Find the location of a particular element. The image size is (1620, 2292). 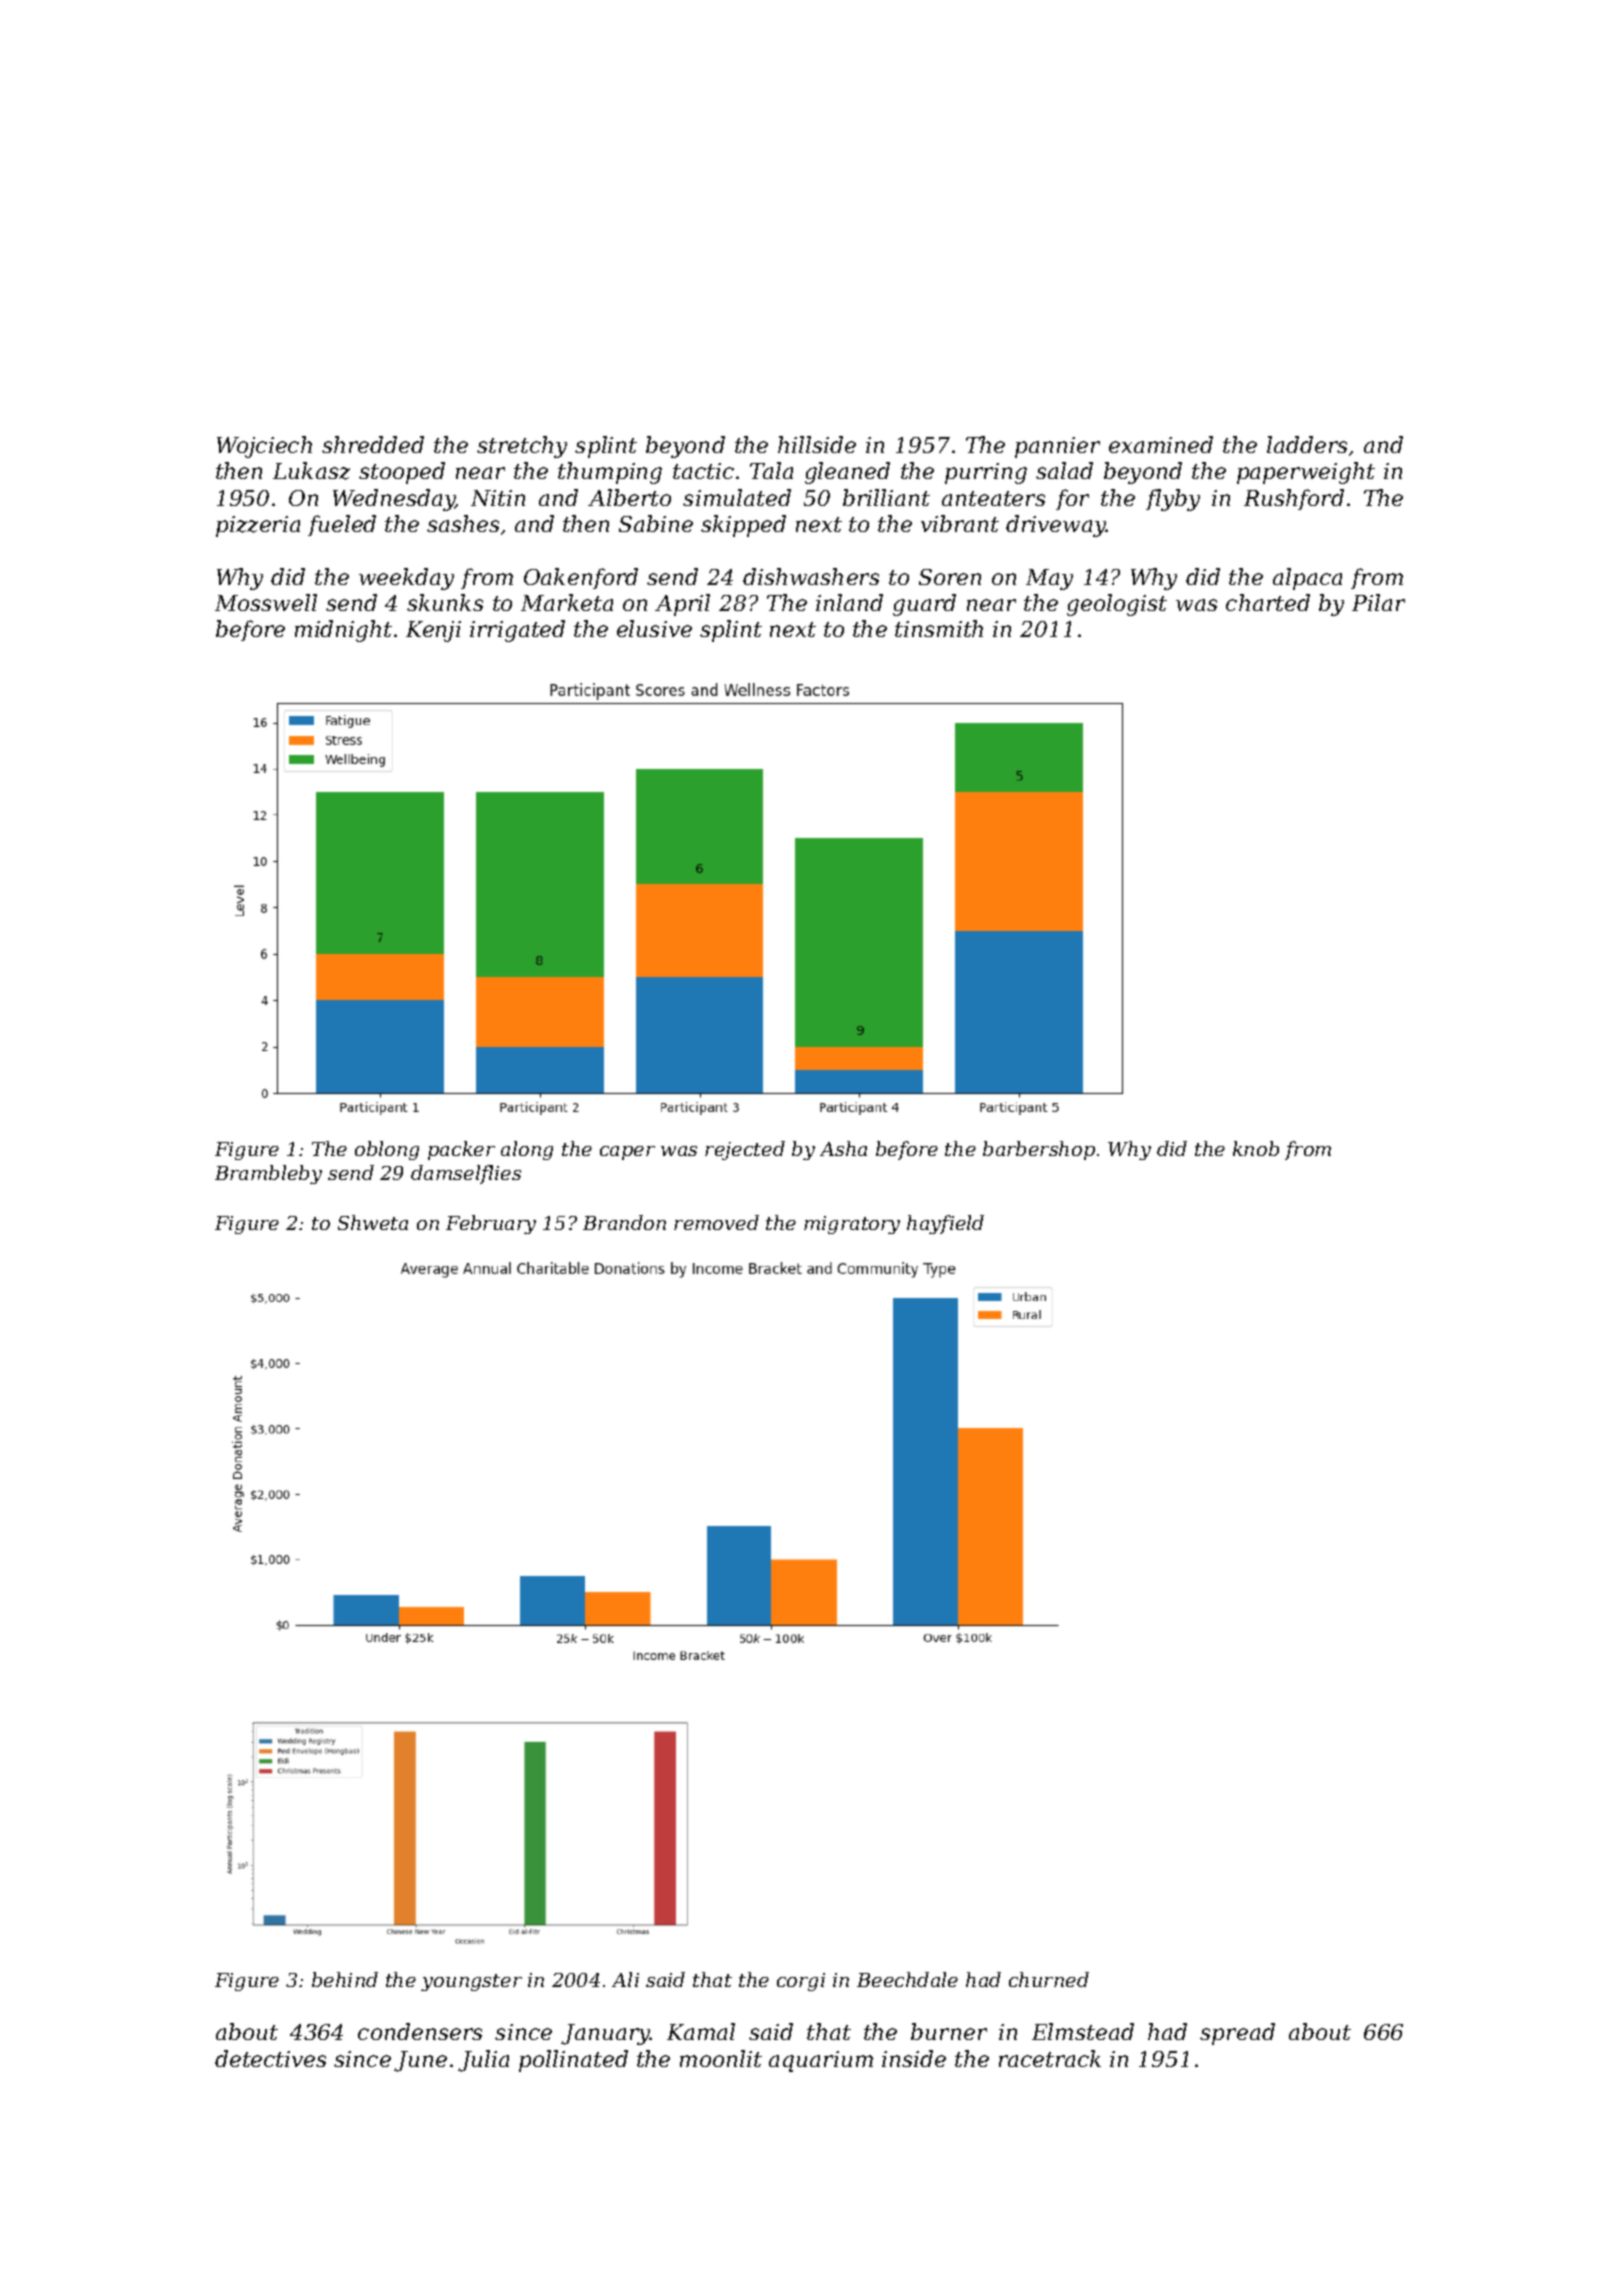

Shweta is located at coordinates (373, 1222).
